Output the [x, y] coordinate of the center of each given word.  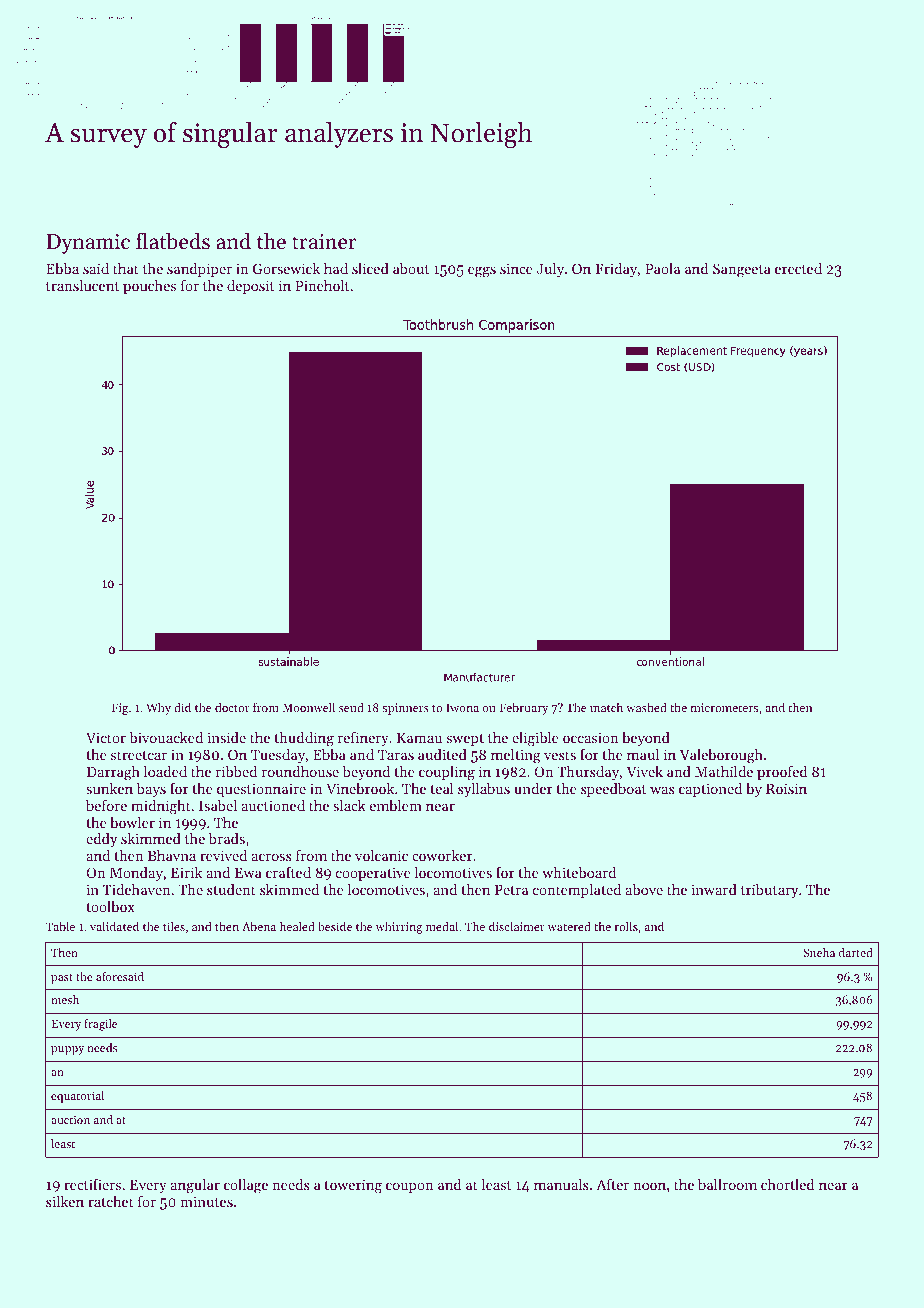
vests [560, 755]
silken [65, 1201]
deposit [250, 287]
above [644, 889]
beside [335, 926]
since [516, 268]
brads [227, 838]
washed [646, 707]
